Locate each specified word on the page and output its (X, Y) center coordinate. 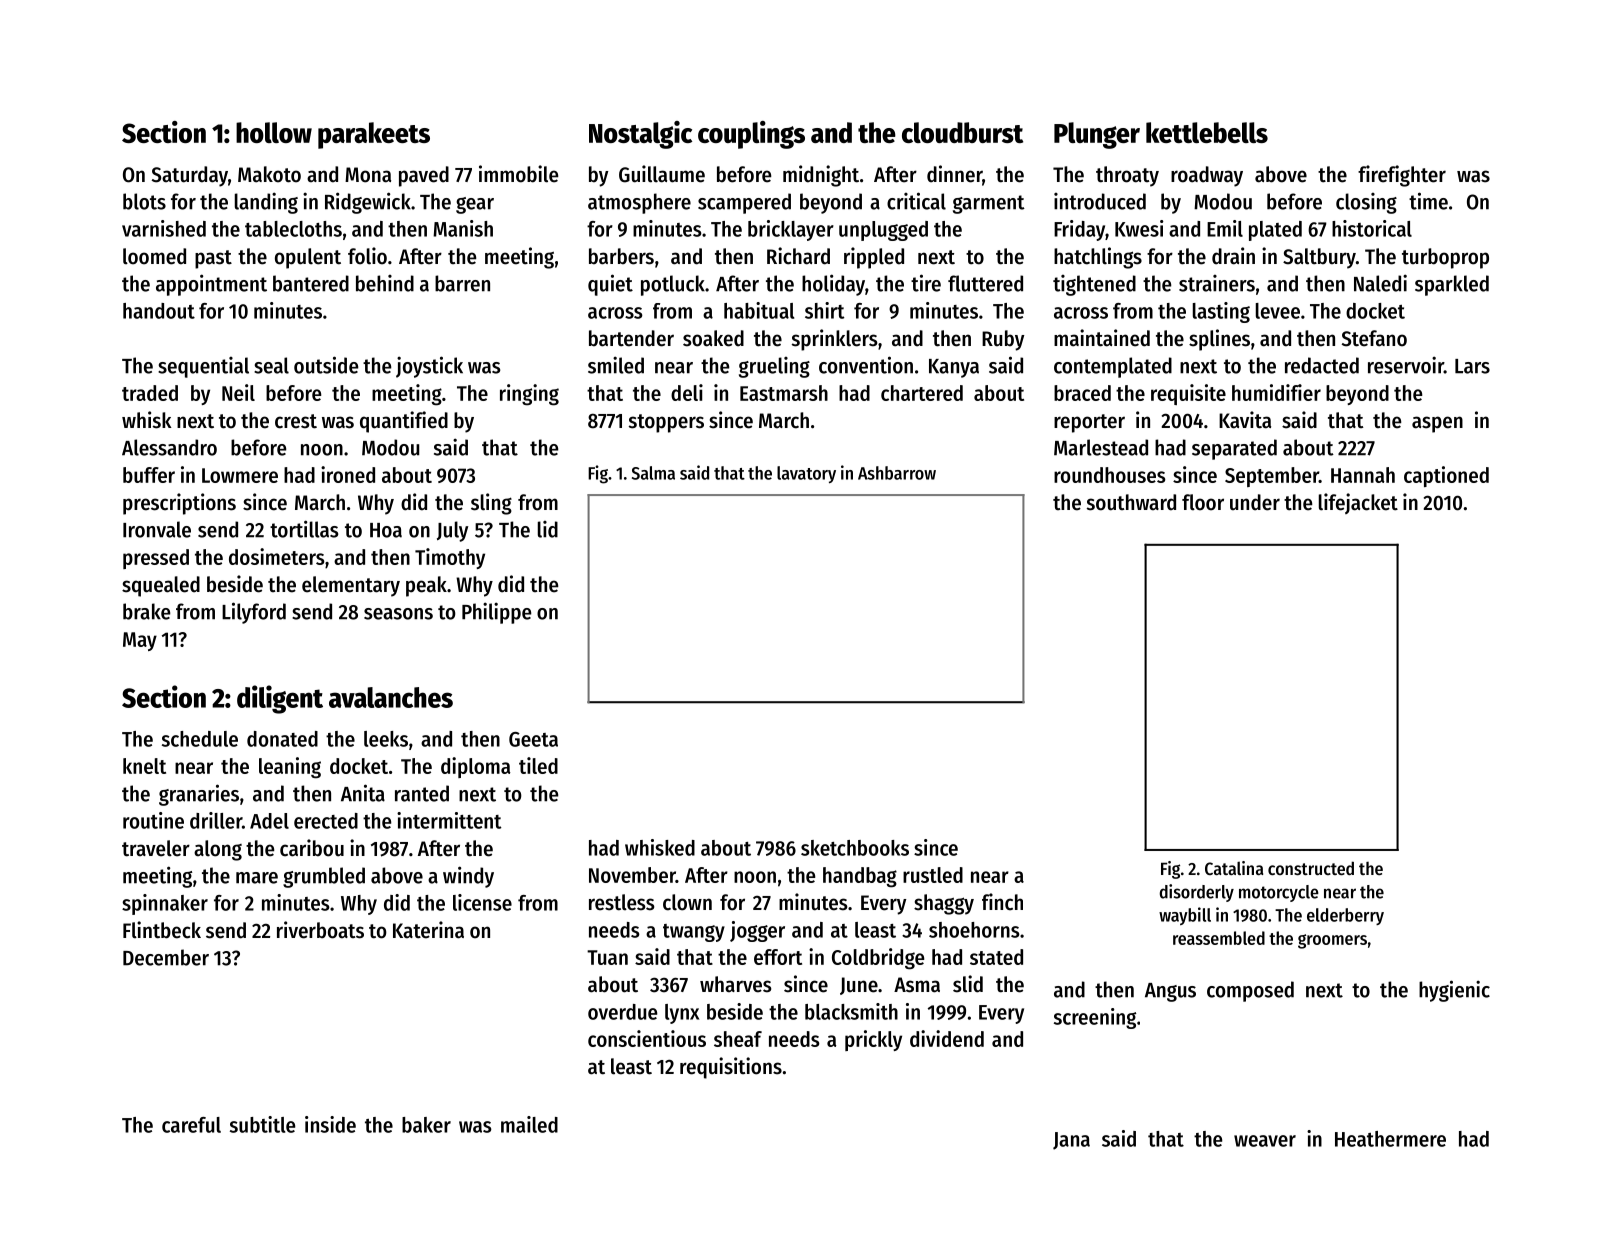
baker (426, 1125)
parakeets (374, 135)
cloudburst (962, 132)
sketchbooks (855, 848)
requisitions (731, 1068)
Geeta (533, 739)
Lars (1472, 366)
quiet (610, 285)
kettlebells (1207, 132)
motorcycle (1279, 893)
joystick (429, 367)
